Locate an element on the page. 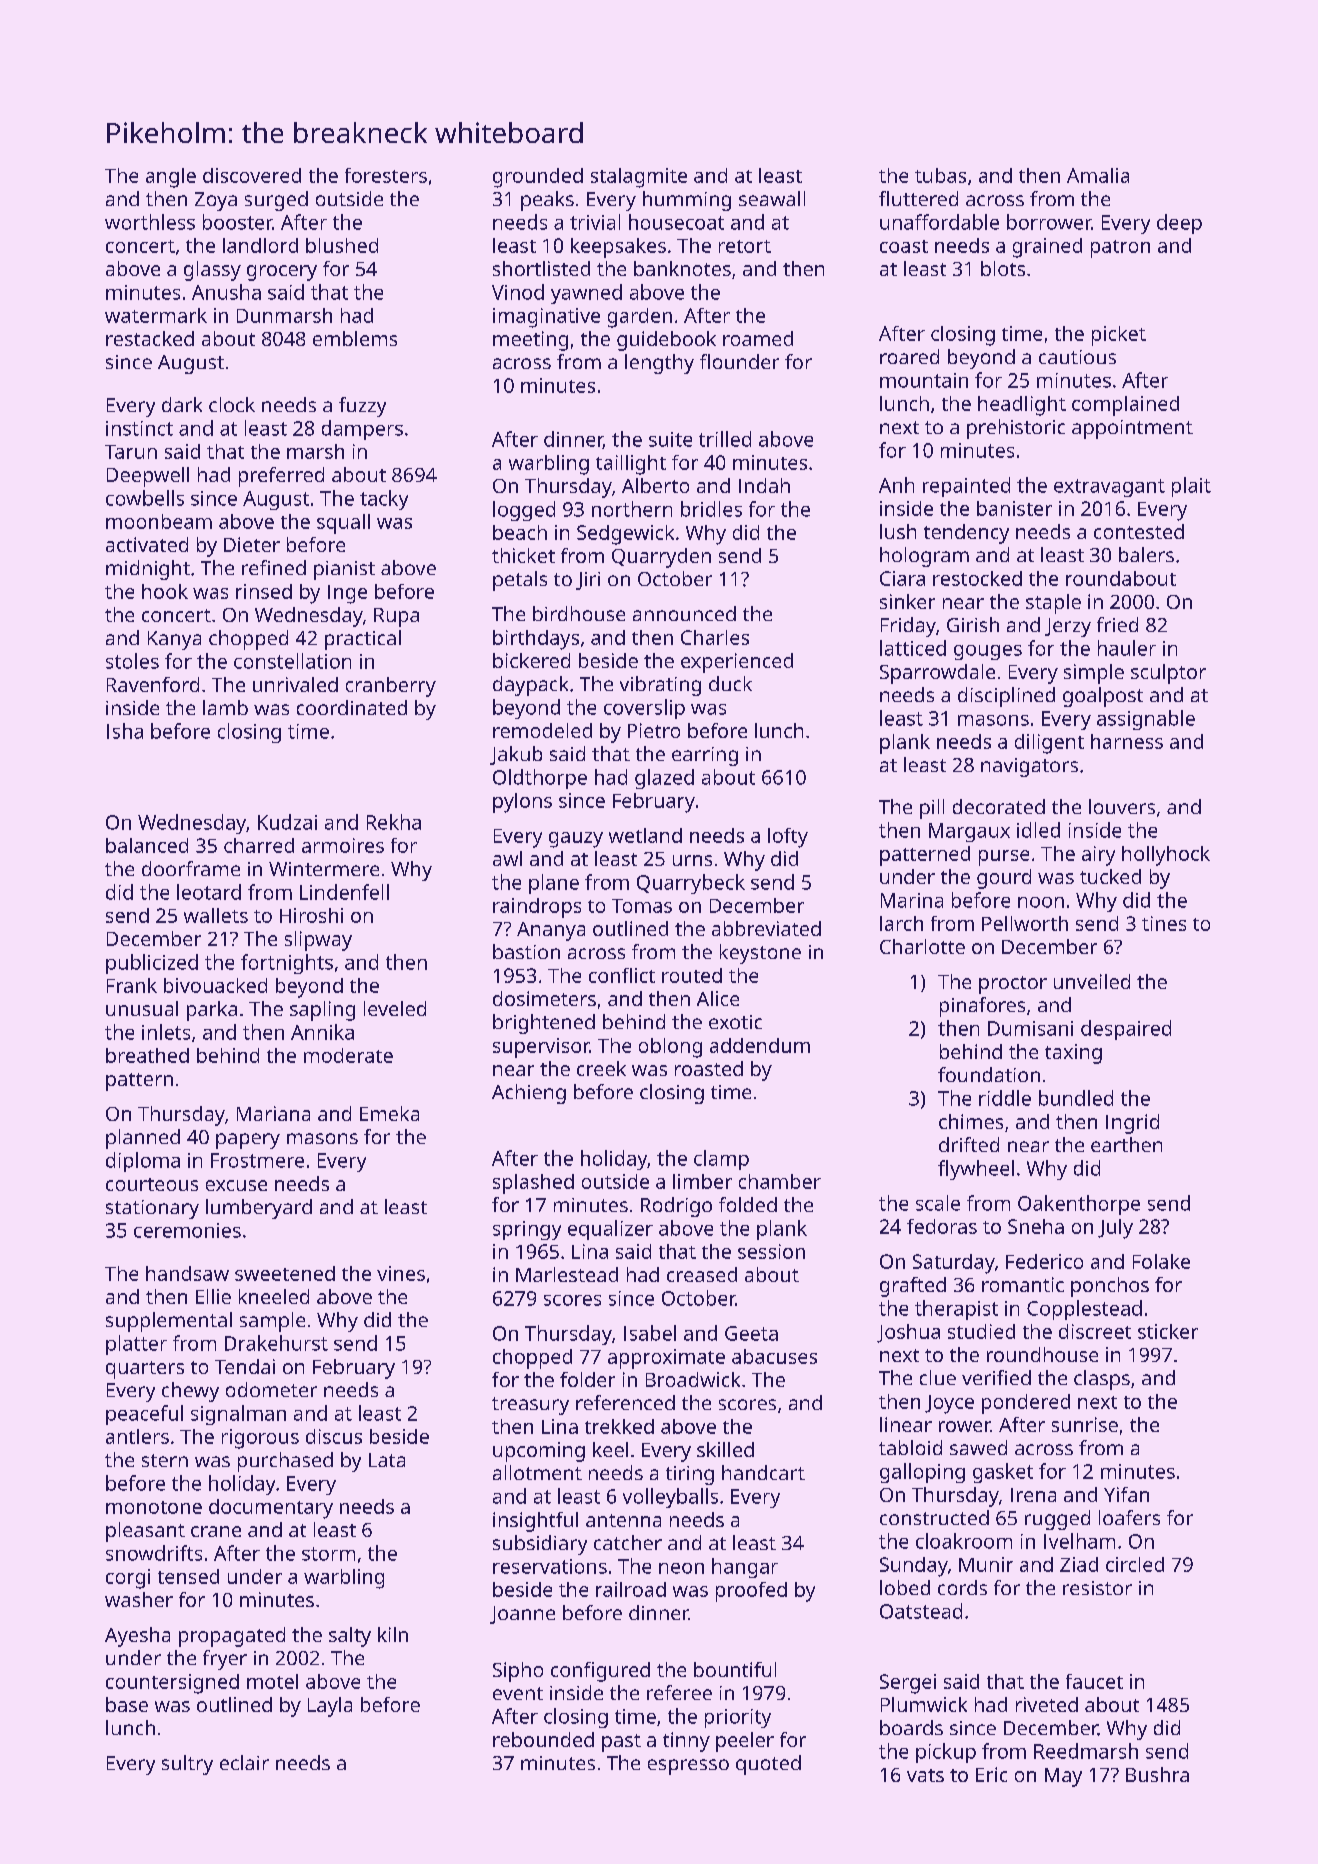 The width and height of the page is (1318, 1864). sticker is located at coordinates (1168, 1331).
